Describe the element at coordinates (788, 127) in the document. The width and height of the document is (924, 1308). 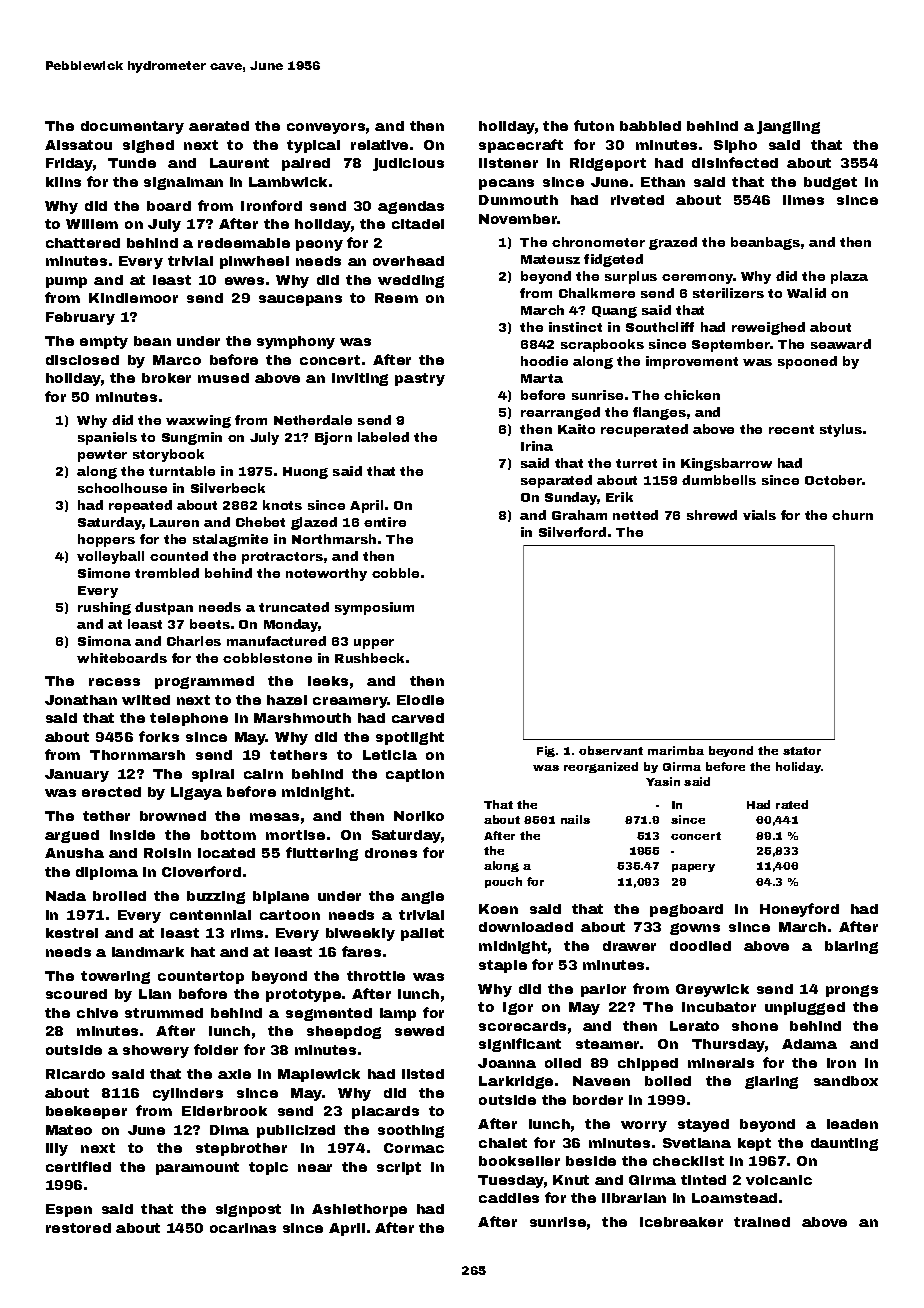
I see `jangling` at that location.
